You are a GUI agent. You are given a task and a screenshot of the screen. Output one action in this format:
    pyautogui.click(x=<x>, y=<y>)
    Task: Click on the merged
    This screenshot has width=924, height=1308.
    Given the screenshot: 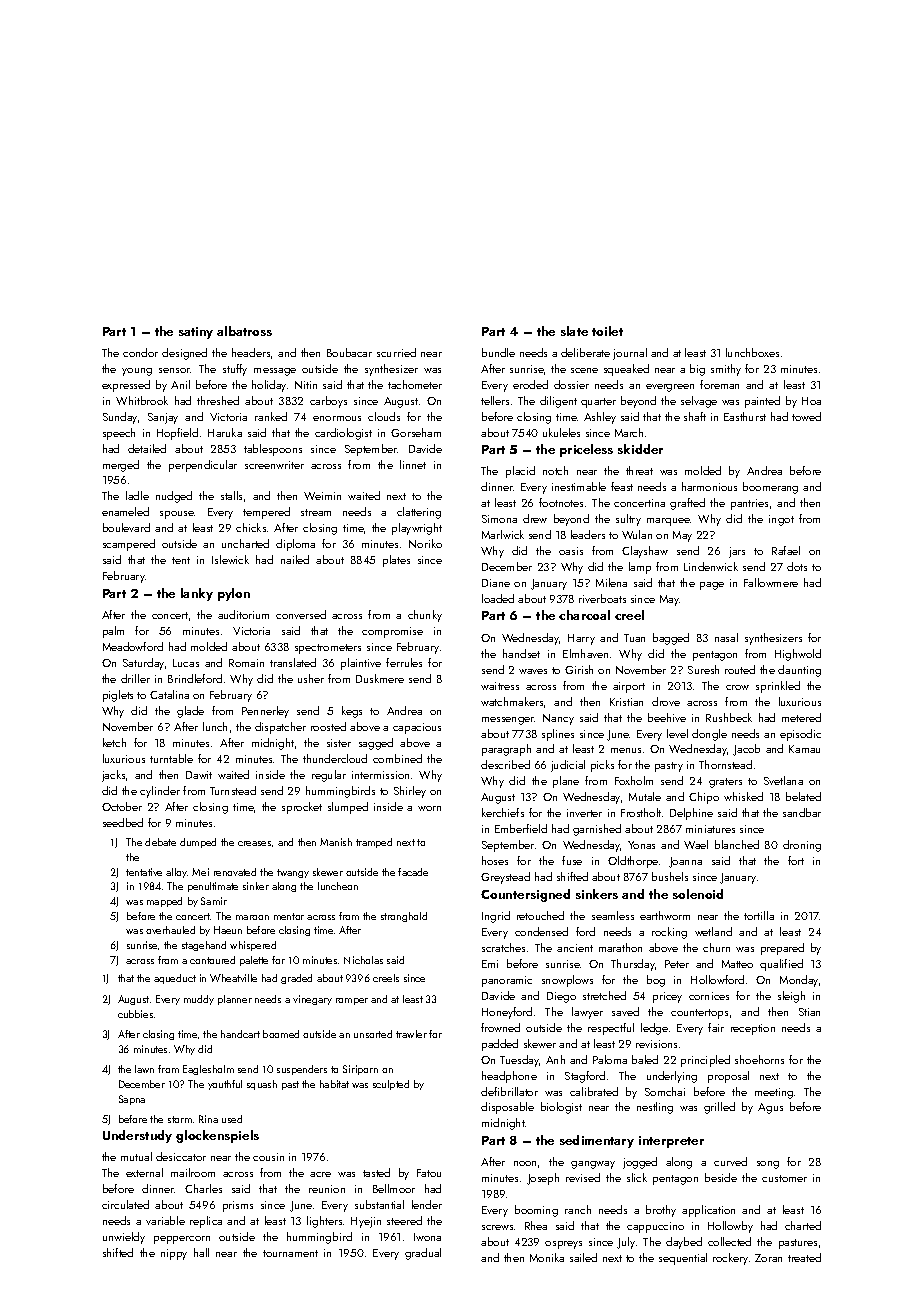 What is the action you would take?
    pyautogui.click(x=121, y=466)
